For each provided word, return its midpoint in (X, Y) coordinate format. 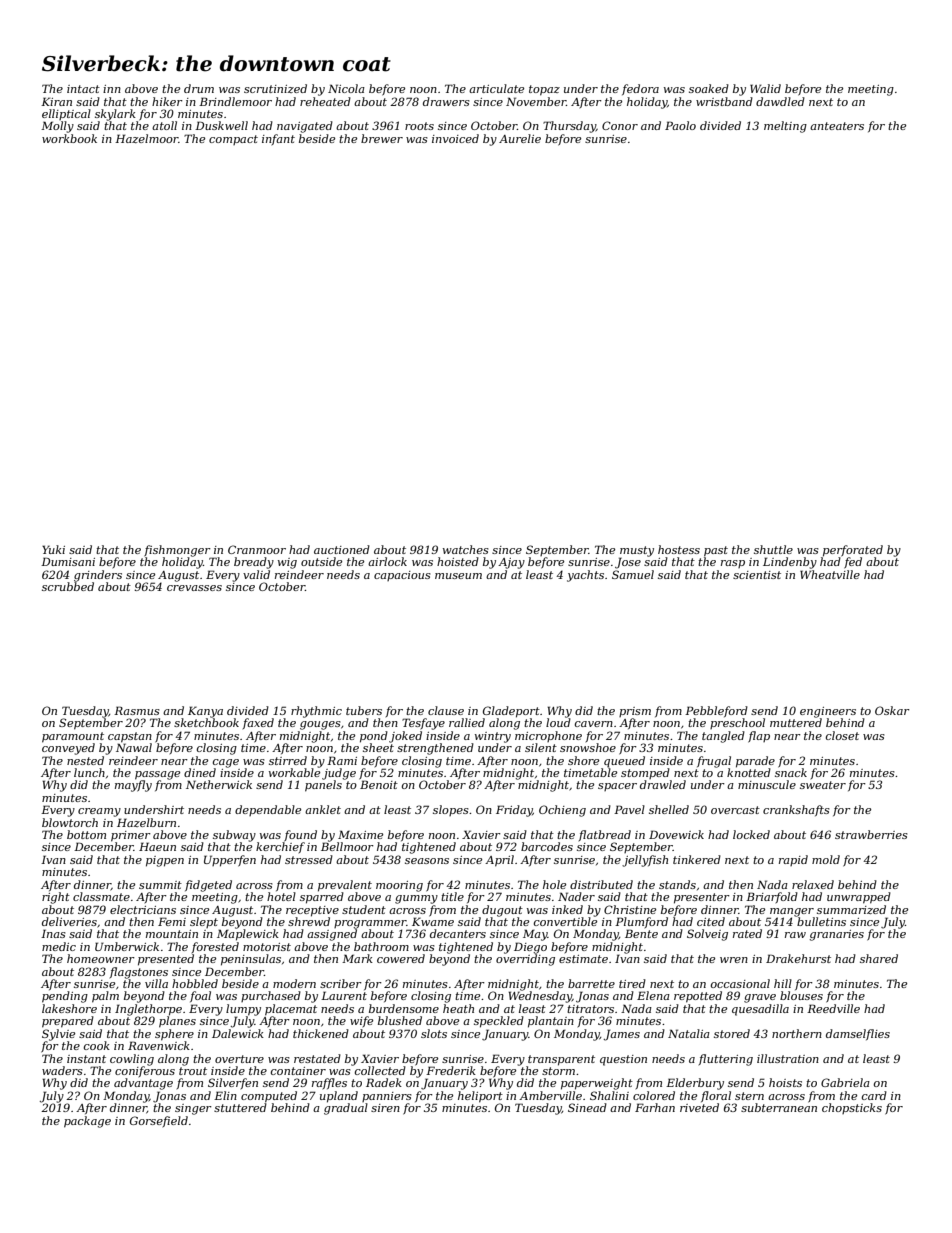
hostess (679, 549)
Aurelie (520, 138)
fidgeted (208, 886)
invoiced (455, 138)
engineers (828, 712)
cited (711, 921)
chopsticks (852, 1108)
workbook (69, 138)
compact (233, 140)
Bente (641, 933)
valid (256, 574)
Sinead (587, 1107)
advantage (143, 1084)
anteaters (837, 126)
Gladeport (511, 712)
